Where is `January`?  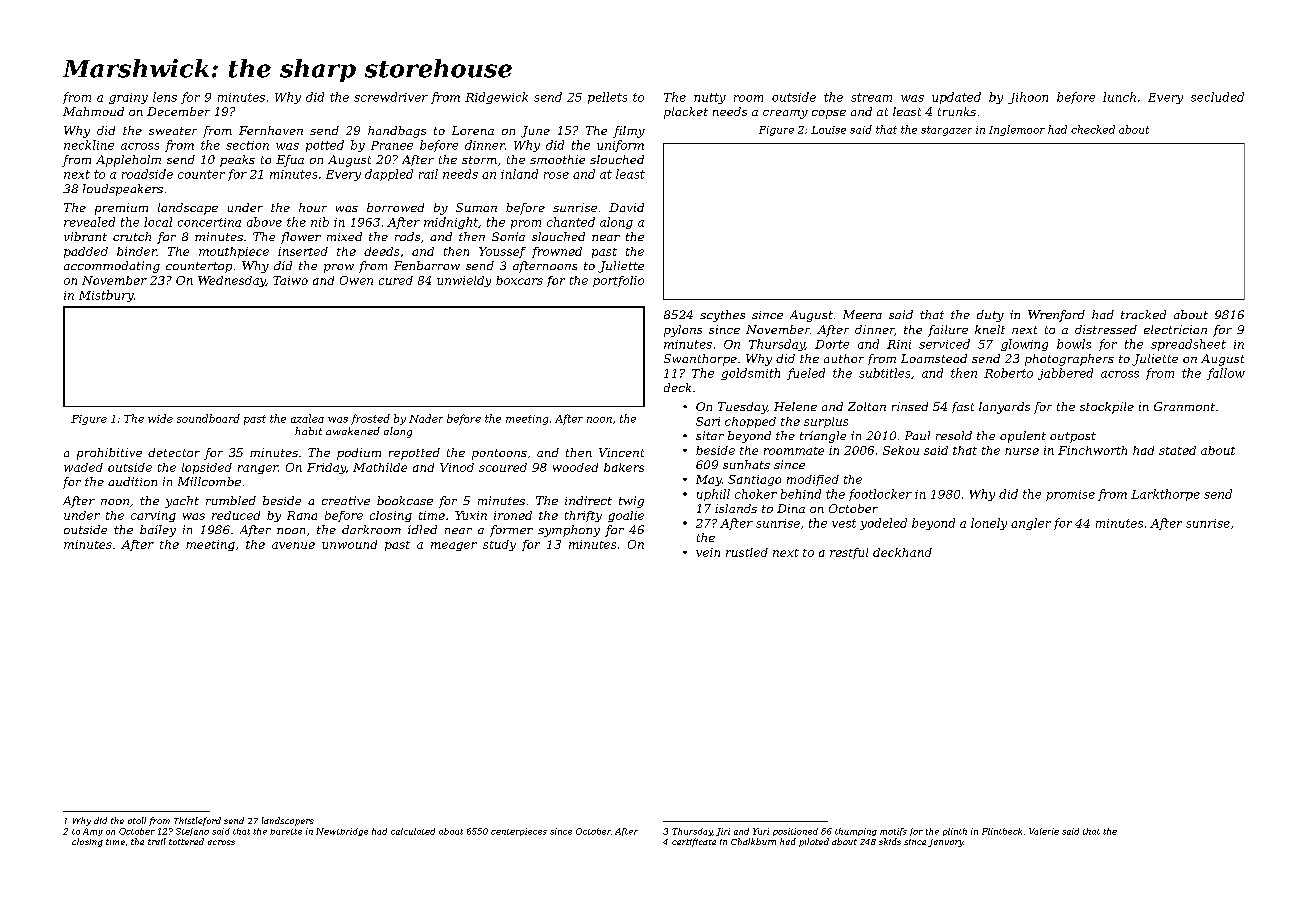 January is located at coordinates (946, 843).
